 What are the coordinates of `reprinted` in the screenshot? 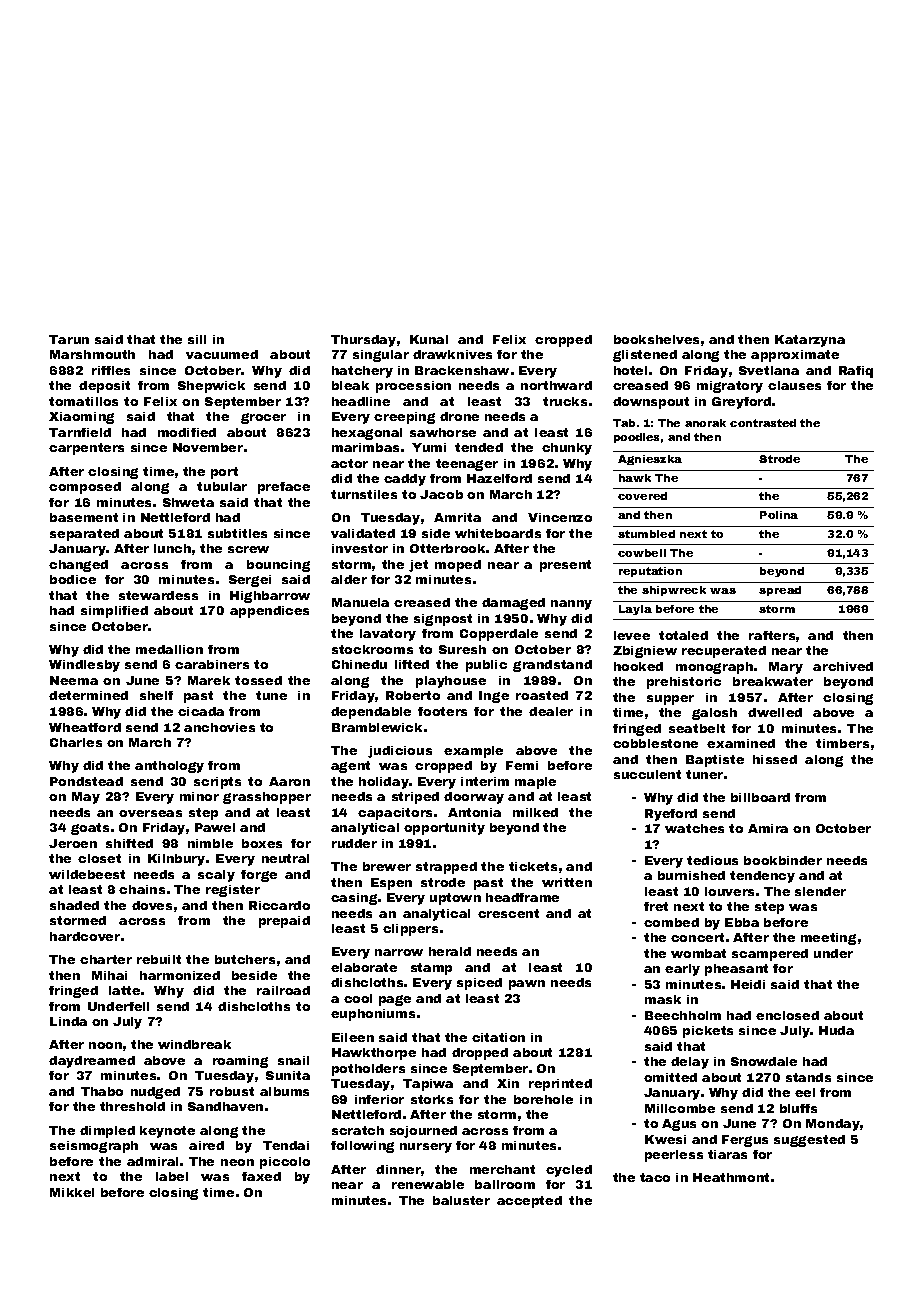 It's located at (560, 1085).
